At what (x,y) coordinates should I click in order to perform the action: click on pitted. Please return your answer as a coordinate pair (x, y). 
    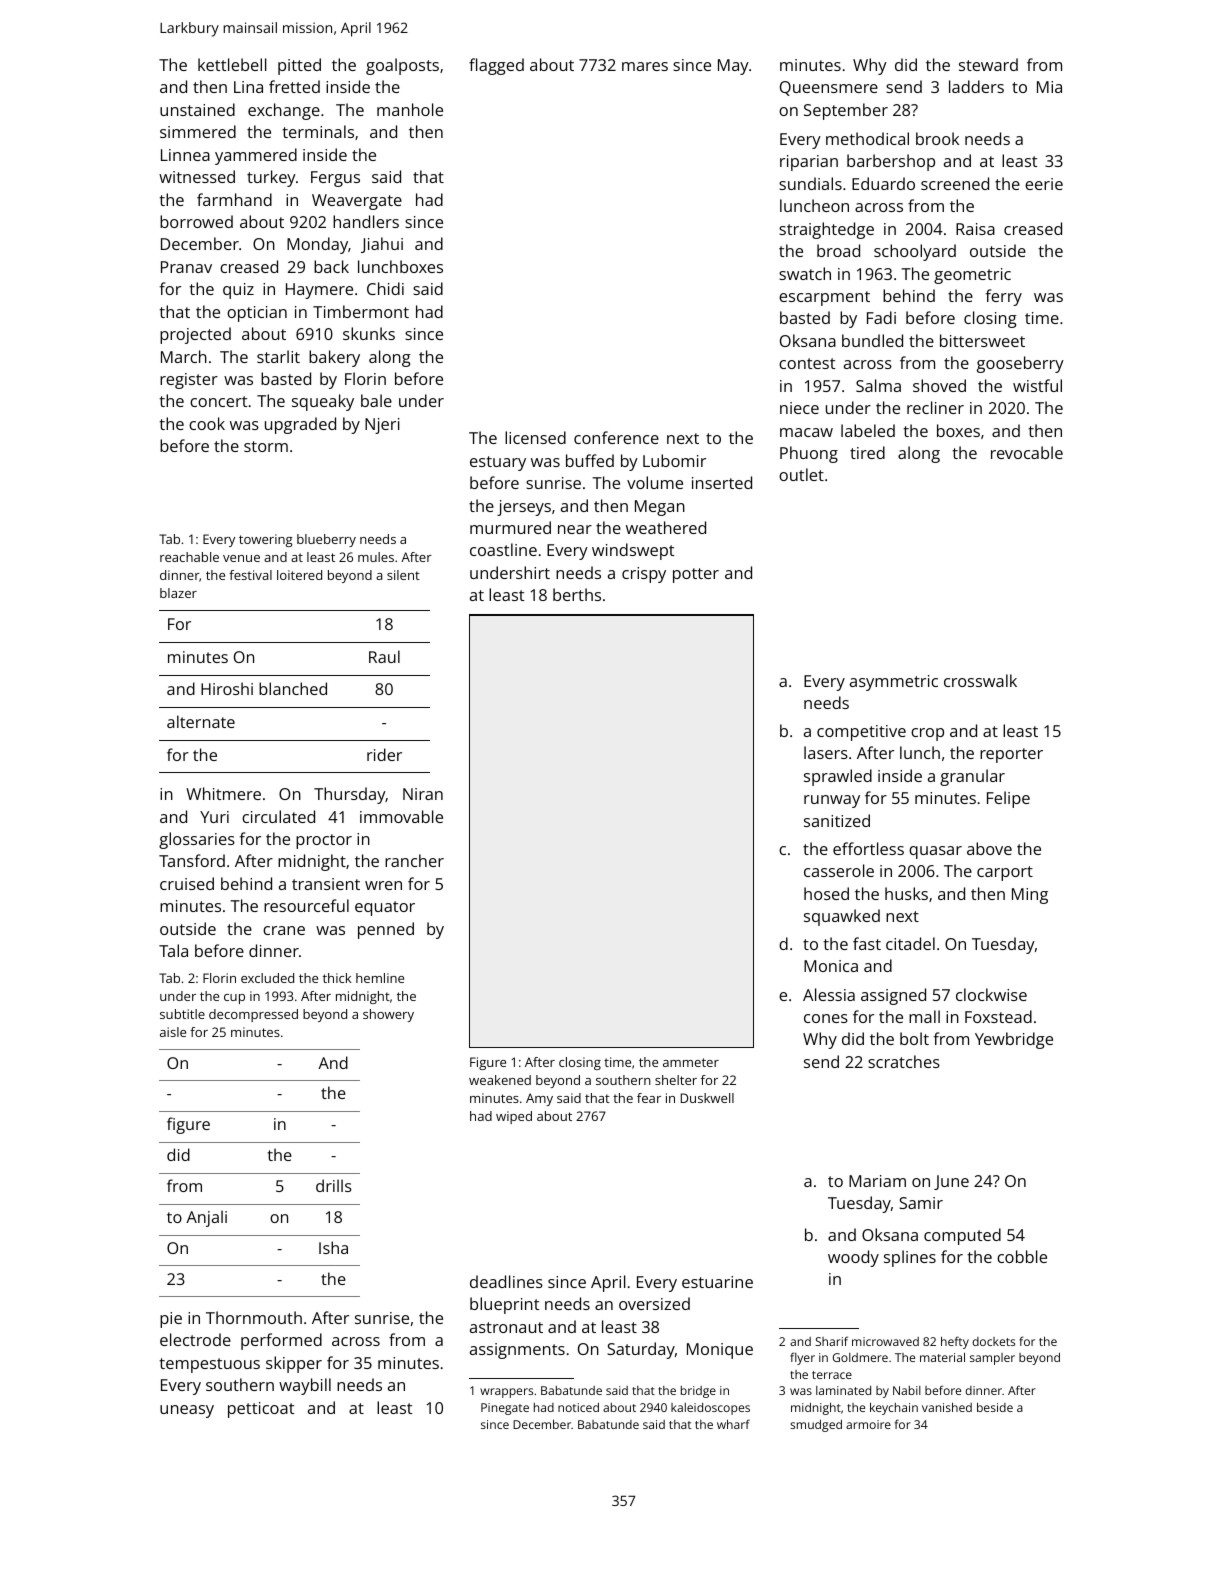
    Looking at the image, I should click on (299, 66).
